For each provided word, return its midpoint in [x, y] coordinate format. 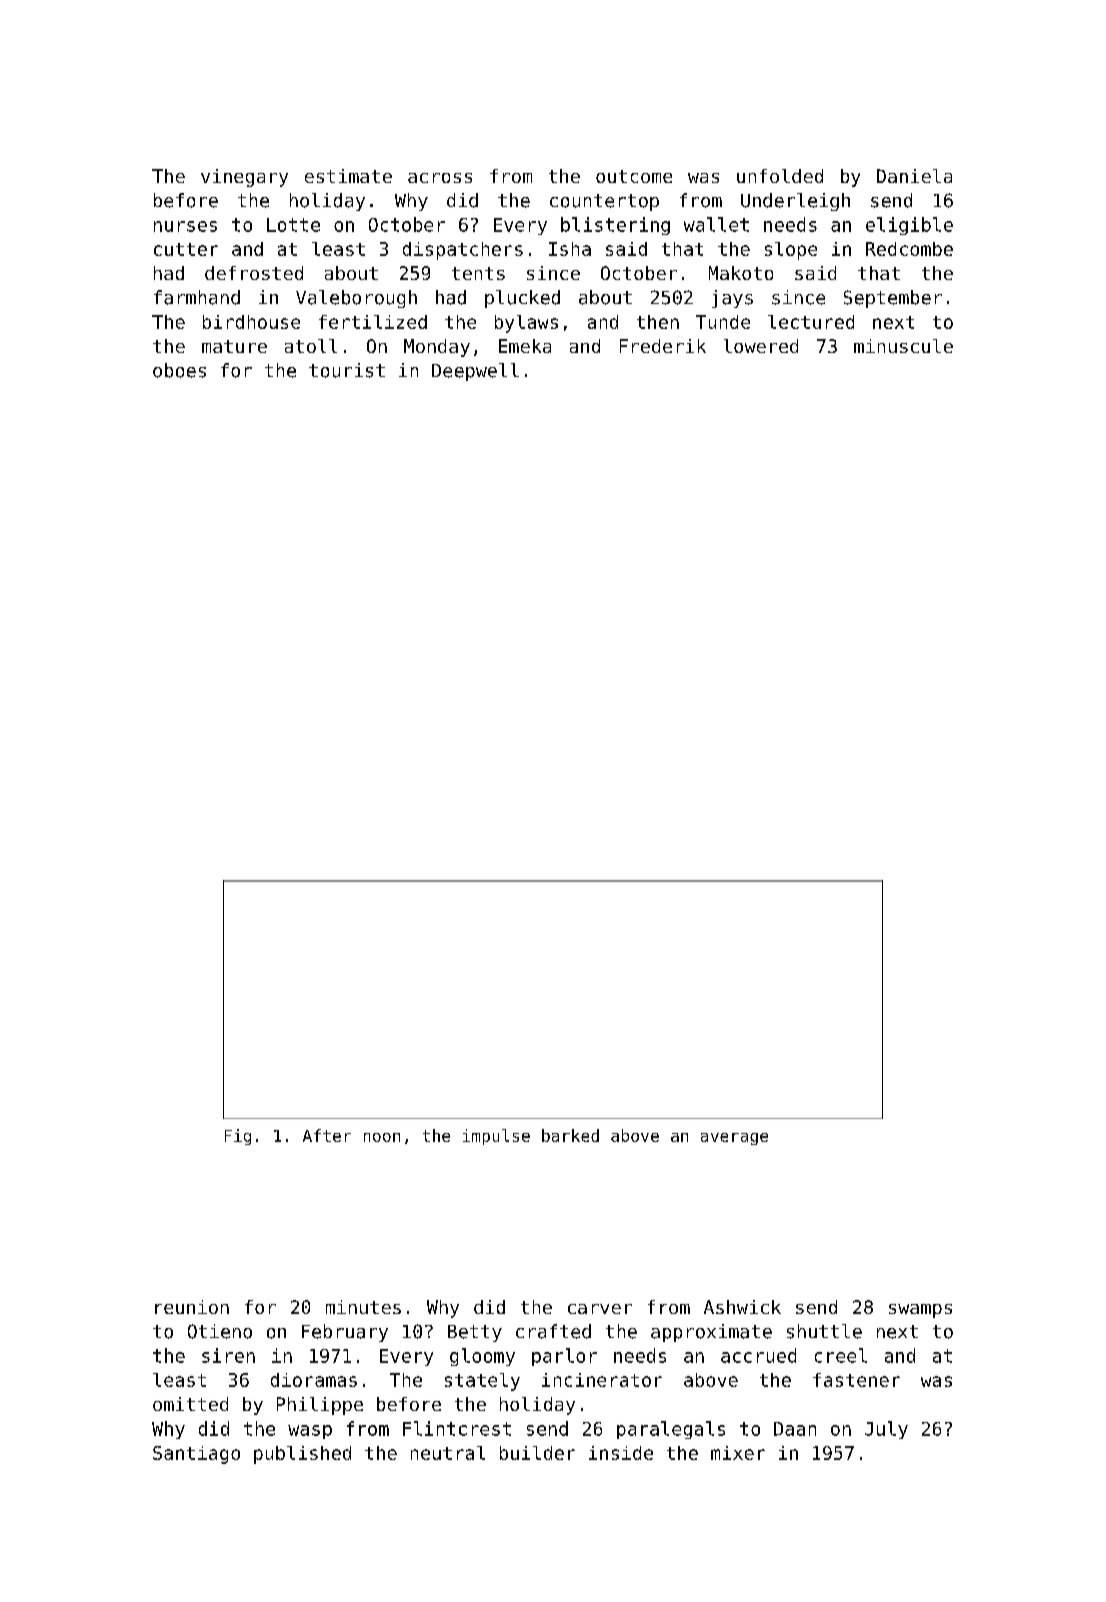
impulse [496, 1137]
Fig [238, 1137]
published [302, 1455]
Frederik [663, 346]
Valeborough [356, 299]
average [734, 1139]
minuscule [903, 346]
